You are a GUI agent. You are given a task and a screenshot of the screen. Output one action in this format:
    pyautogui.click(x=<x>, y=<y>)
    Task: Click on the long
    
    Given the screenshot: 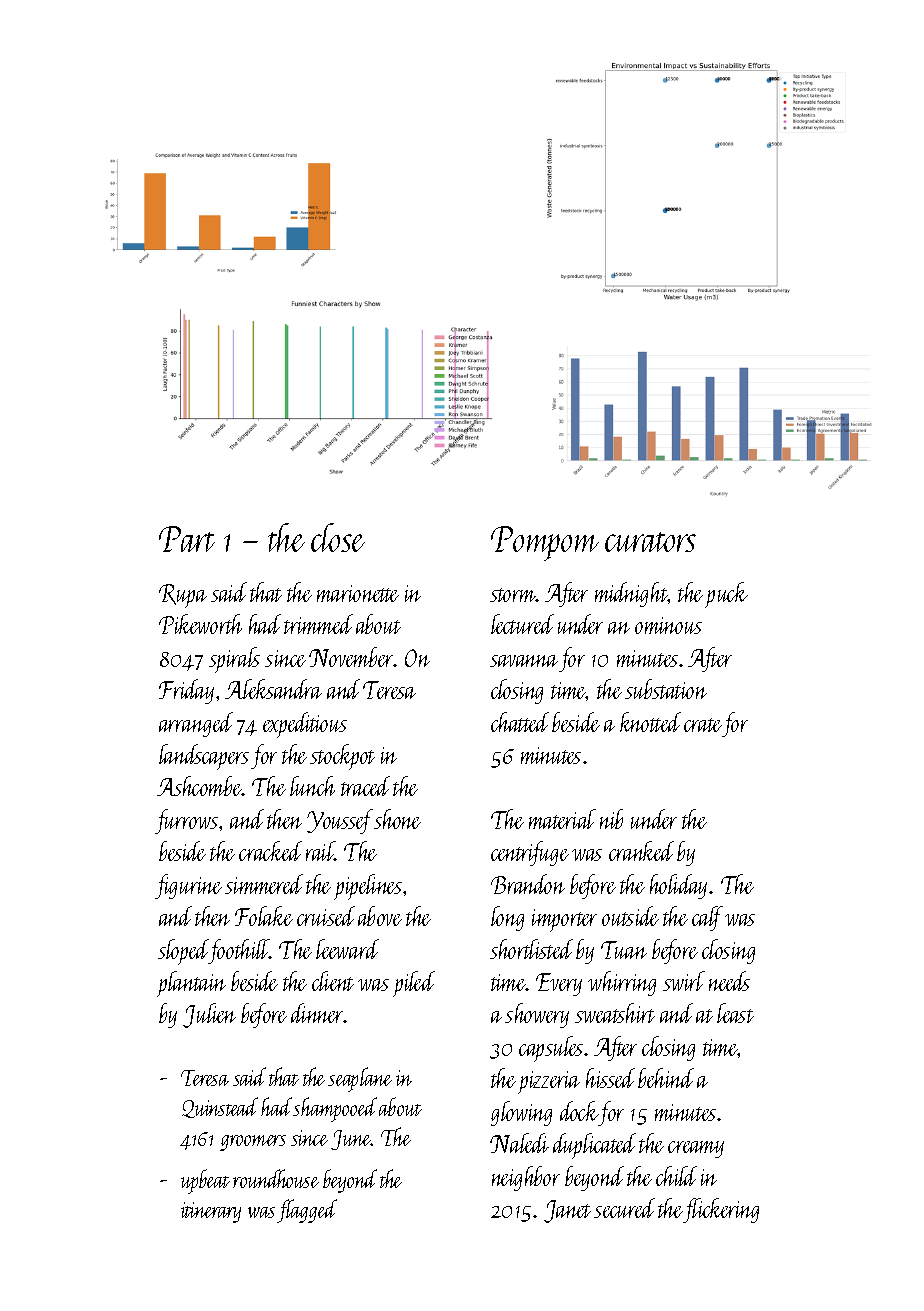 What is the action you would take?
    pyautogui.click(x=507, y=918)
